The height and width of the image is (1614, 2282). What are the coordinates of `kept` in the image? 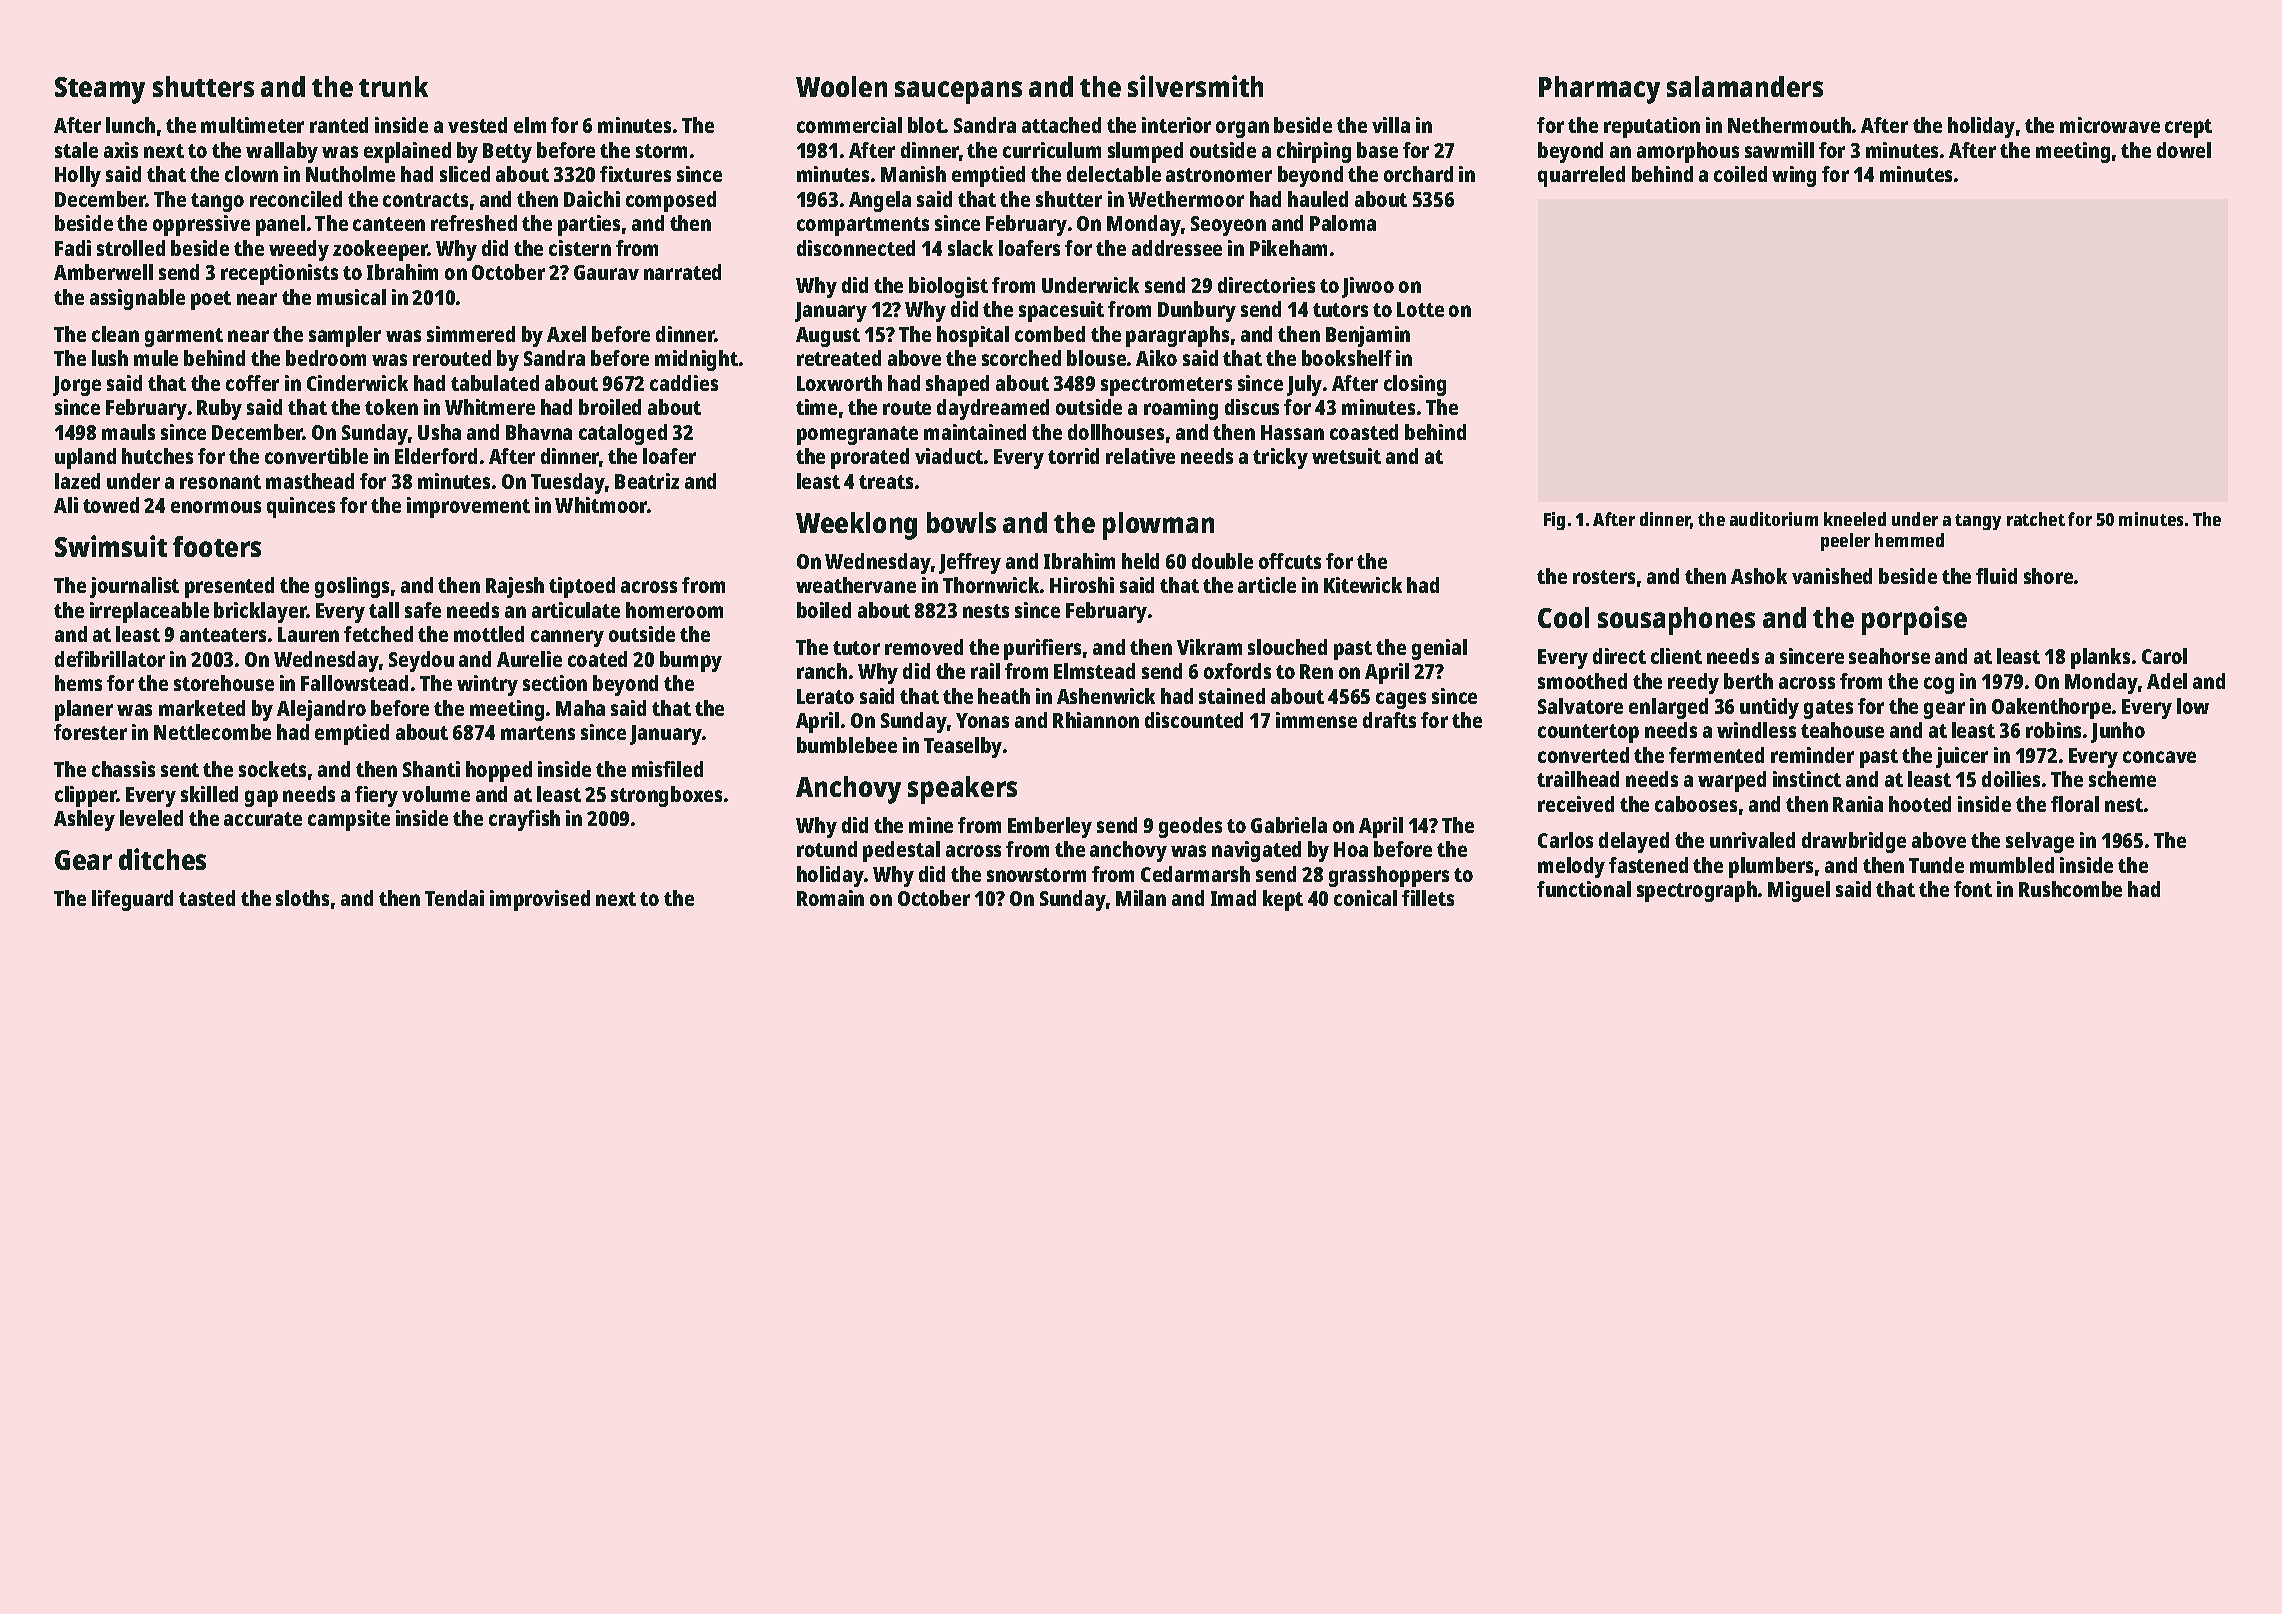 It's located at (1283, 900).
